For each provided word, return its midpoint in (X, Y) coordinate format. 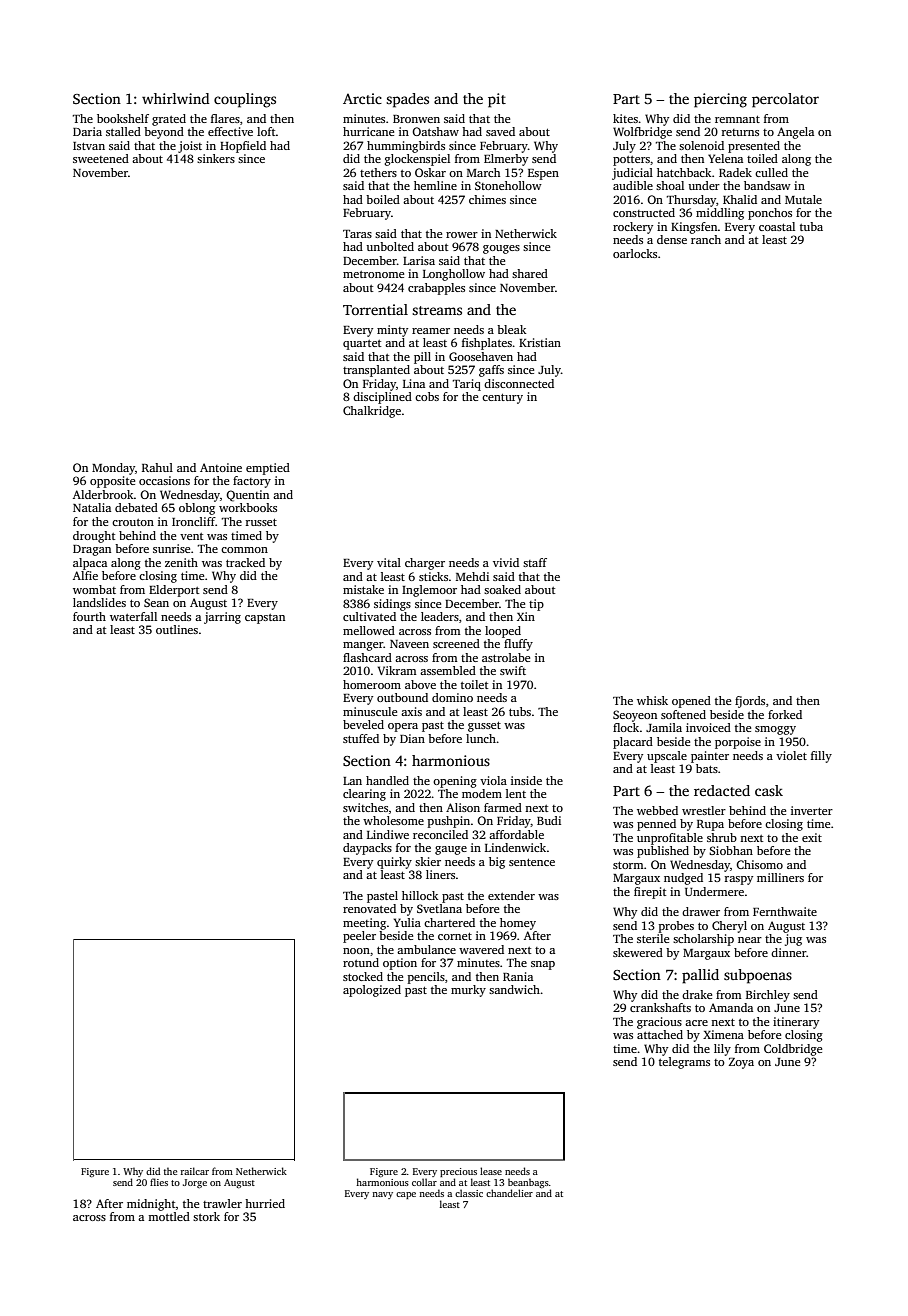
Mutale (803, 199)
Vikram (397, 670)
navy (382, 1195)
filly (821, 757)
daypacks (367, 849)
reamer (431, 331)
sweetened (101, 158)
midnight (151, 1205)
